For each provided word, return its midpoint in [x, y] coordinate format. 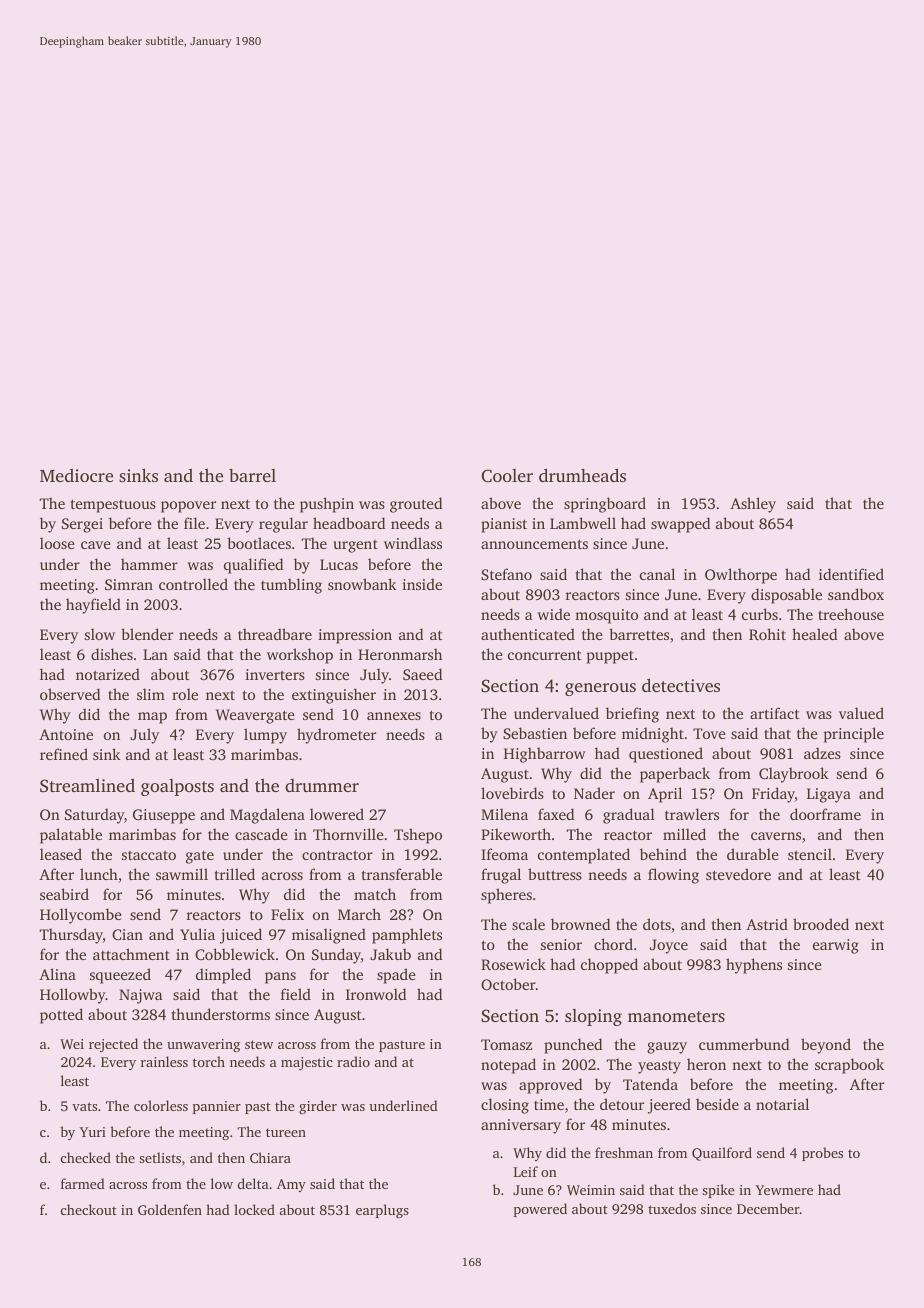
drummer [322, 785]
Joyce [669, 946]
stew [259, 1044]
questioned [666, 755]
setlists [160, 1157]
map [152, 718]
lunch [99, 874]
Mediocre [76, 475]
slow [100, 634]
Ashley [753, 505]
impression [355, 636]
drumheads [582, 475]
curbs [760, 614]
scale [528, 924]
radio [353, 1061]
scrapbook [849, 1066]
